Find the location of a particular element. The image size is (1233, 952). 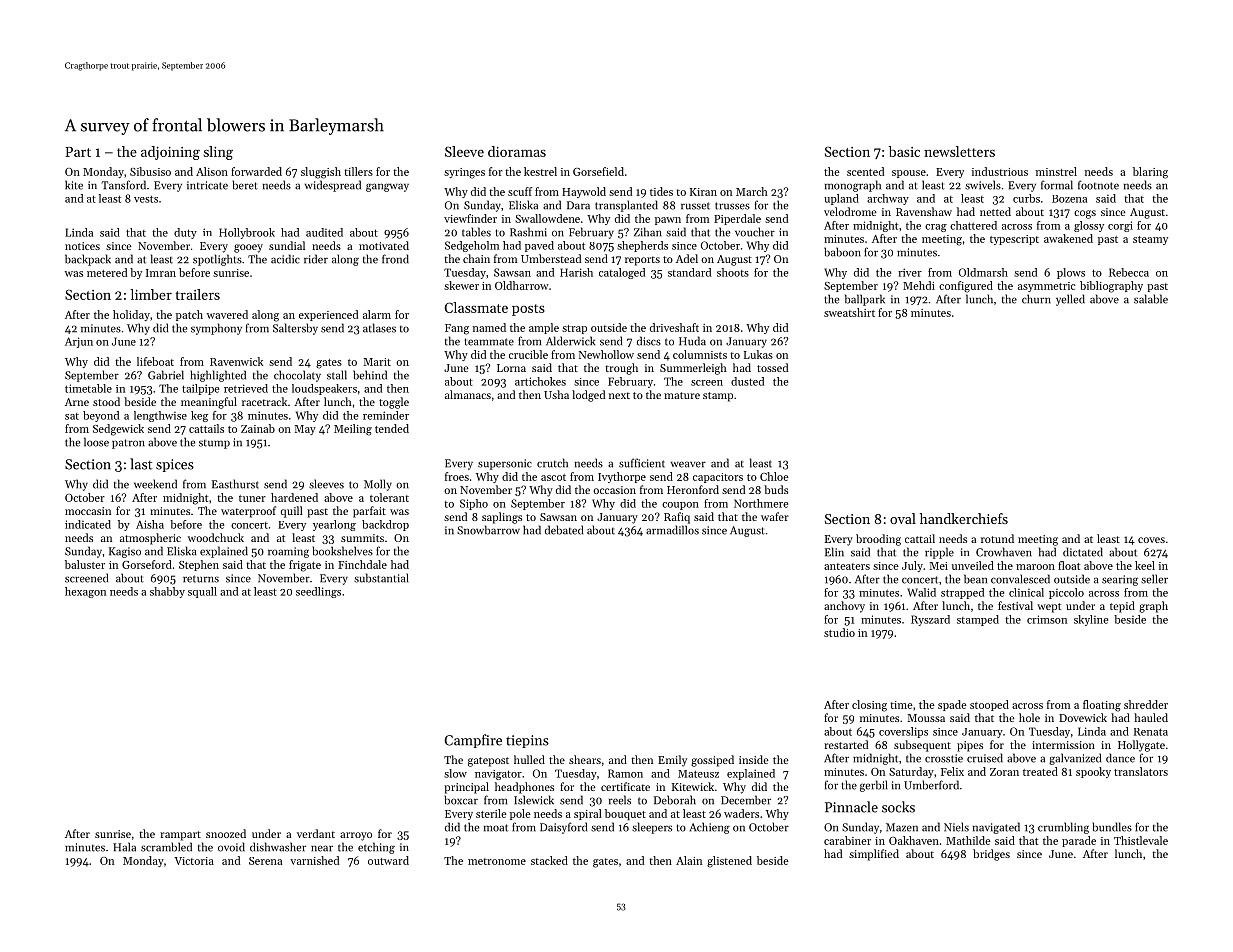

stacked is located at coordinates (549, 860).
